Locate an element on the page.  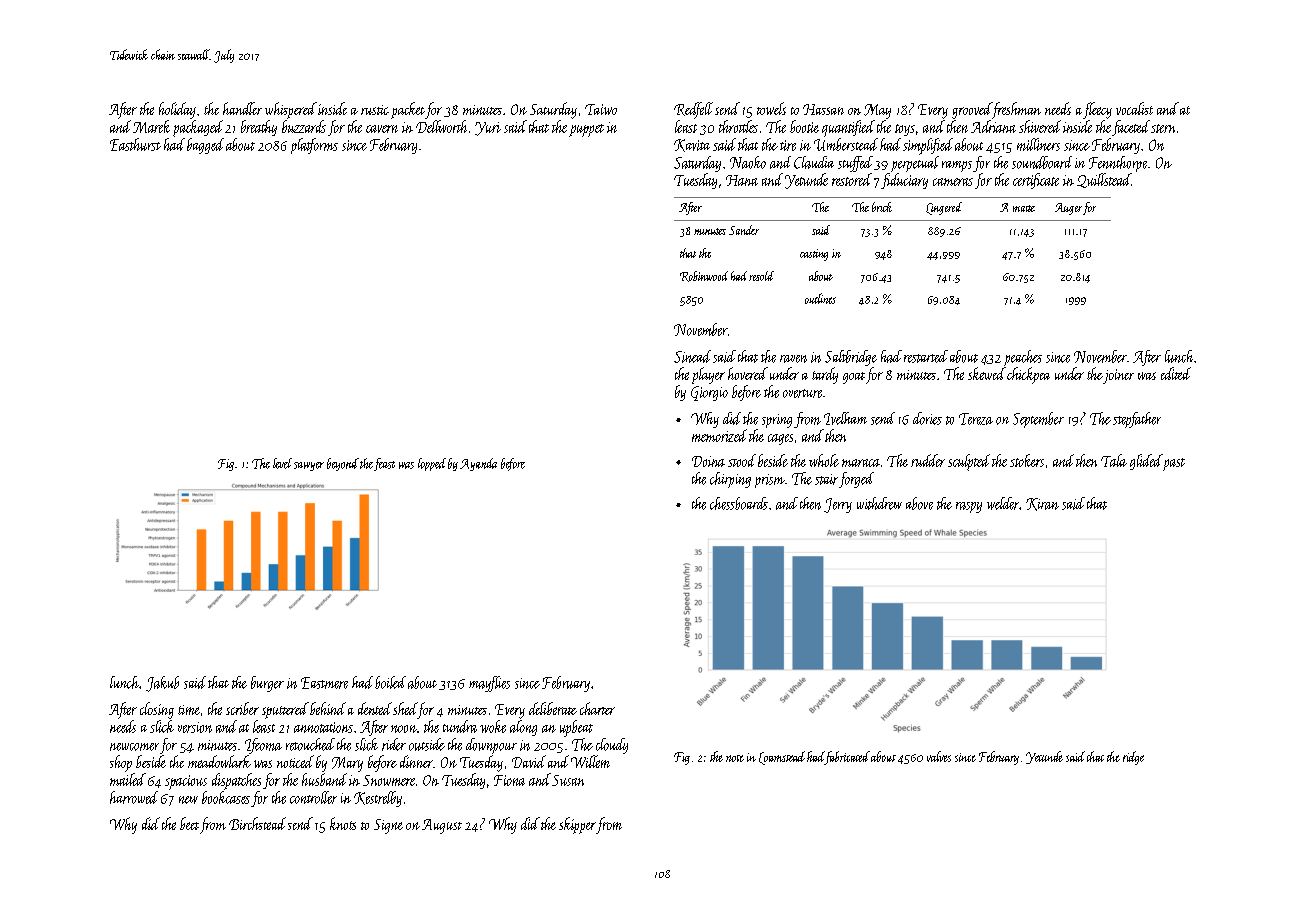
valves is located at coordinates (939, 756).
